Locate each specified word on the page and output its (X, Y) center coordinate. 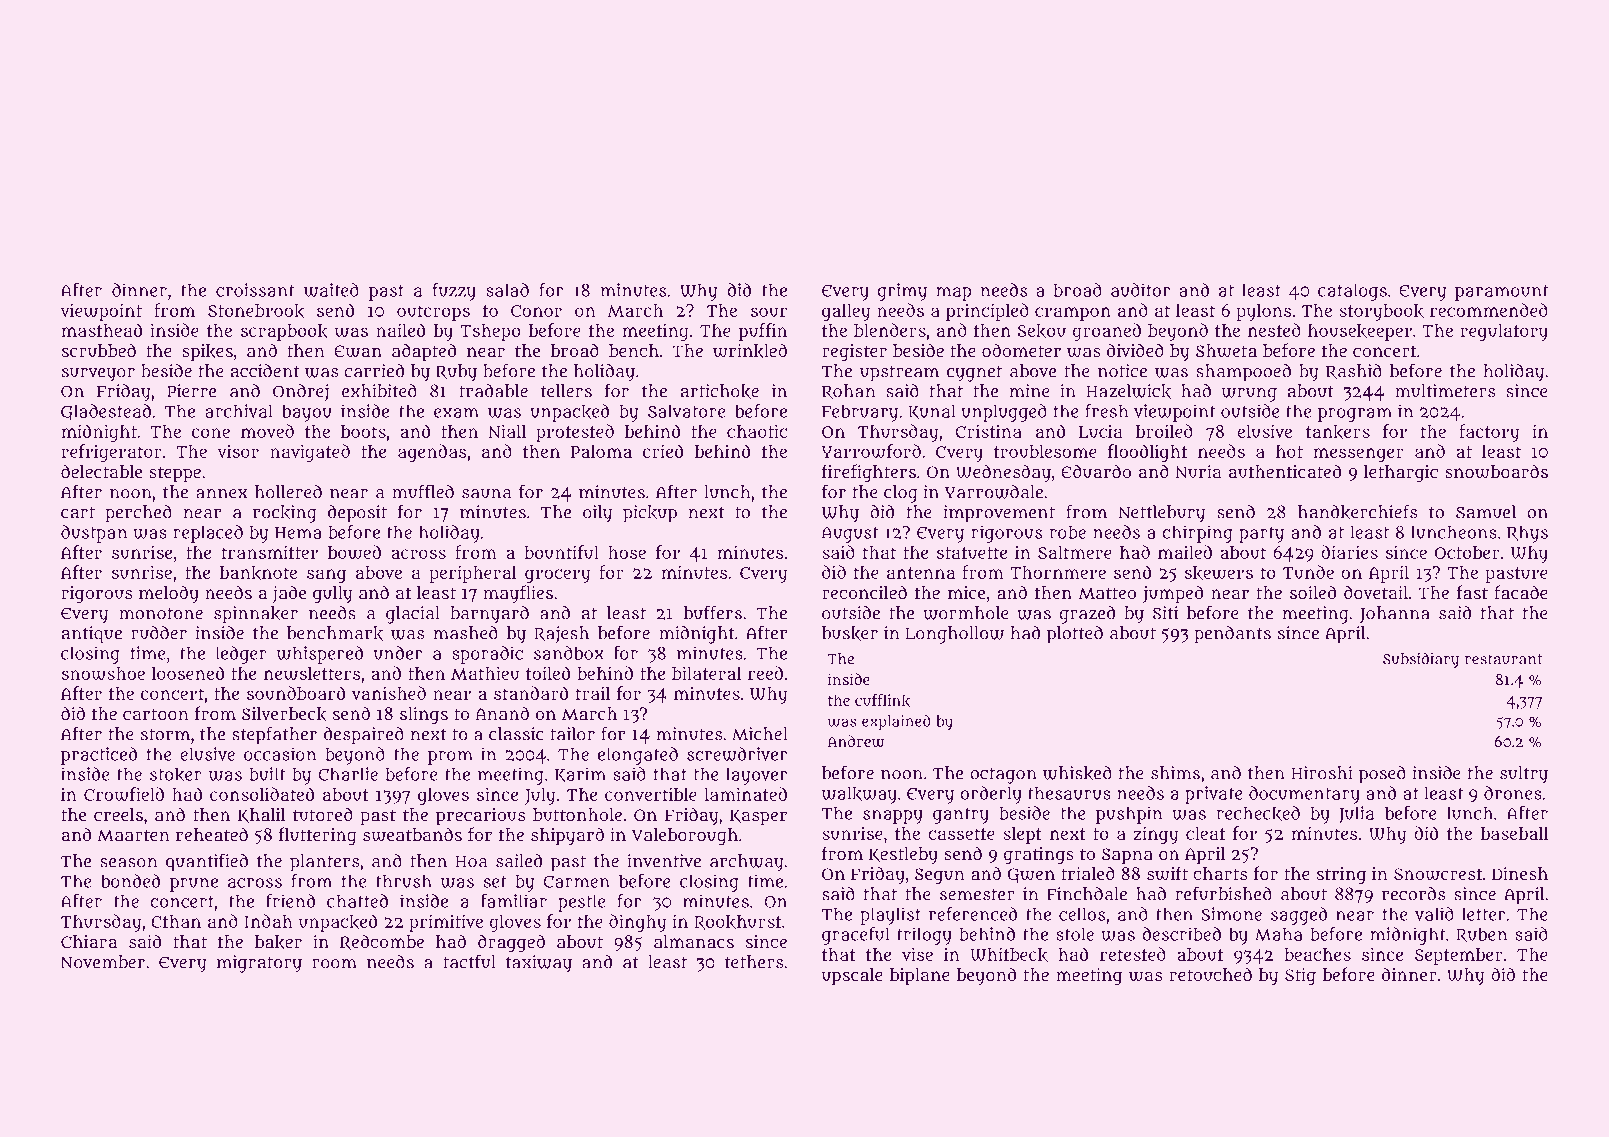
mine (1030, 391)
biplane (920, 976)
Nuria (1198, 471)
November (103, 962)
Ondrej (301, 392)
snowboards (1496, 471)
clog (901, 494)
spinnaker (256, 615)
